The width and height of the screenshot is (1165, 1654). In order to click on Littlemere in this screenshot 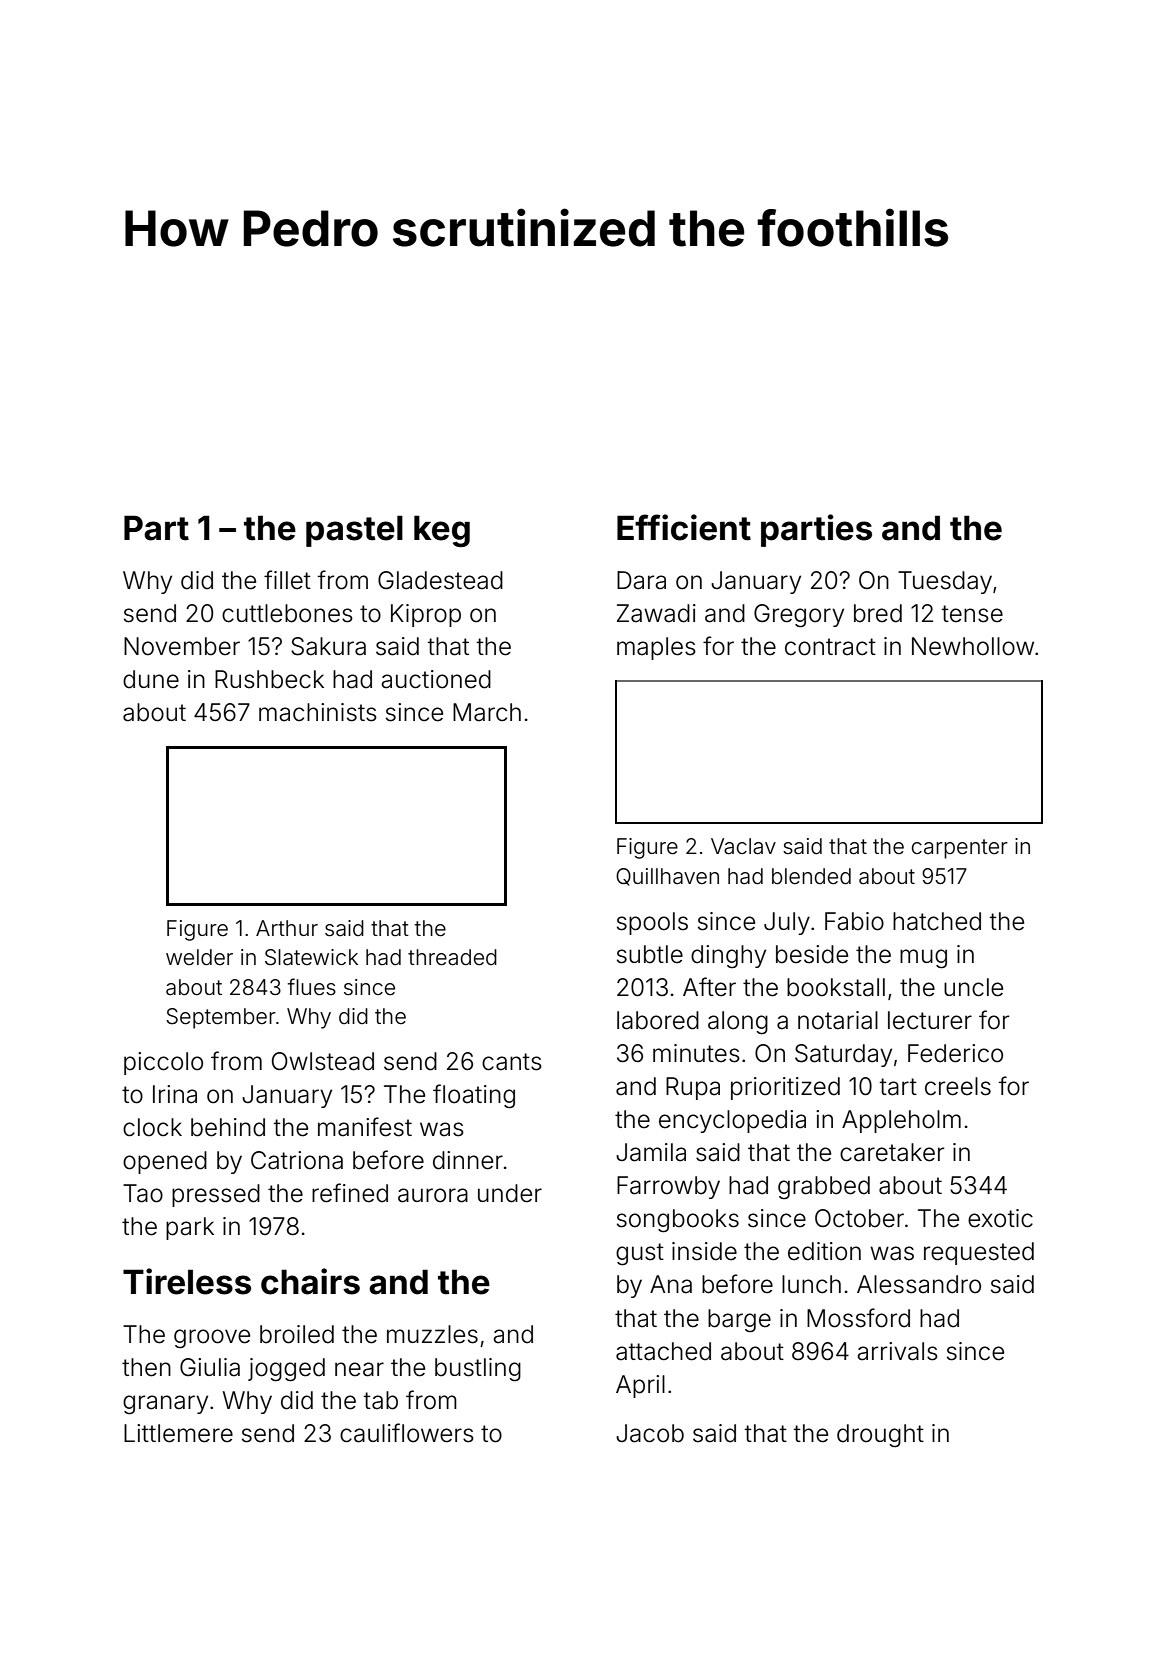, I will do `click(178, 1433)`.
